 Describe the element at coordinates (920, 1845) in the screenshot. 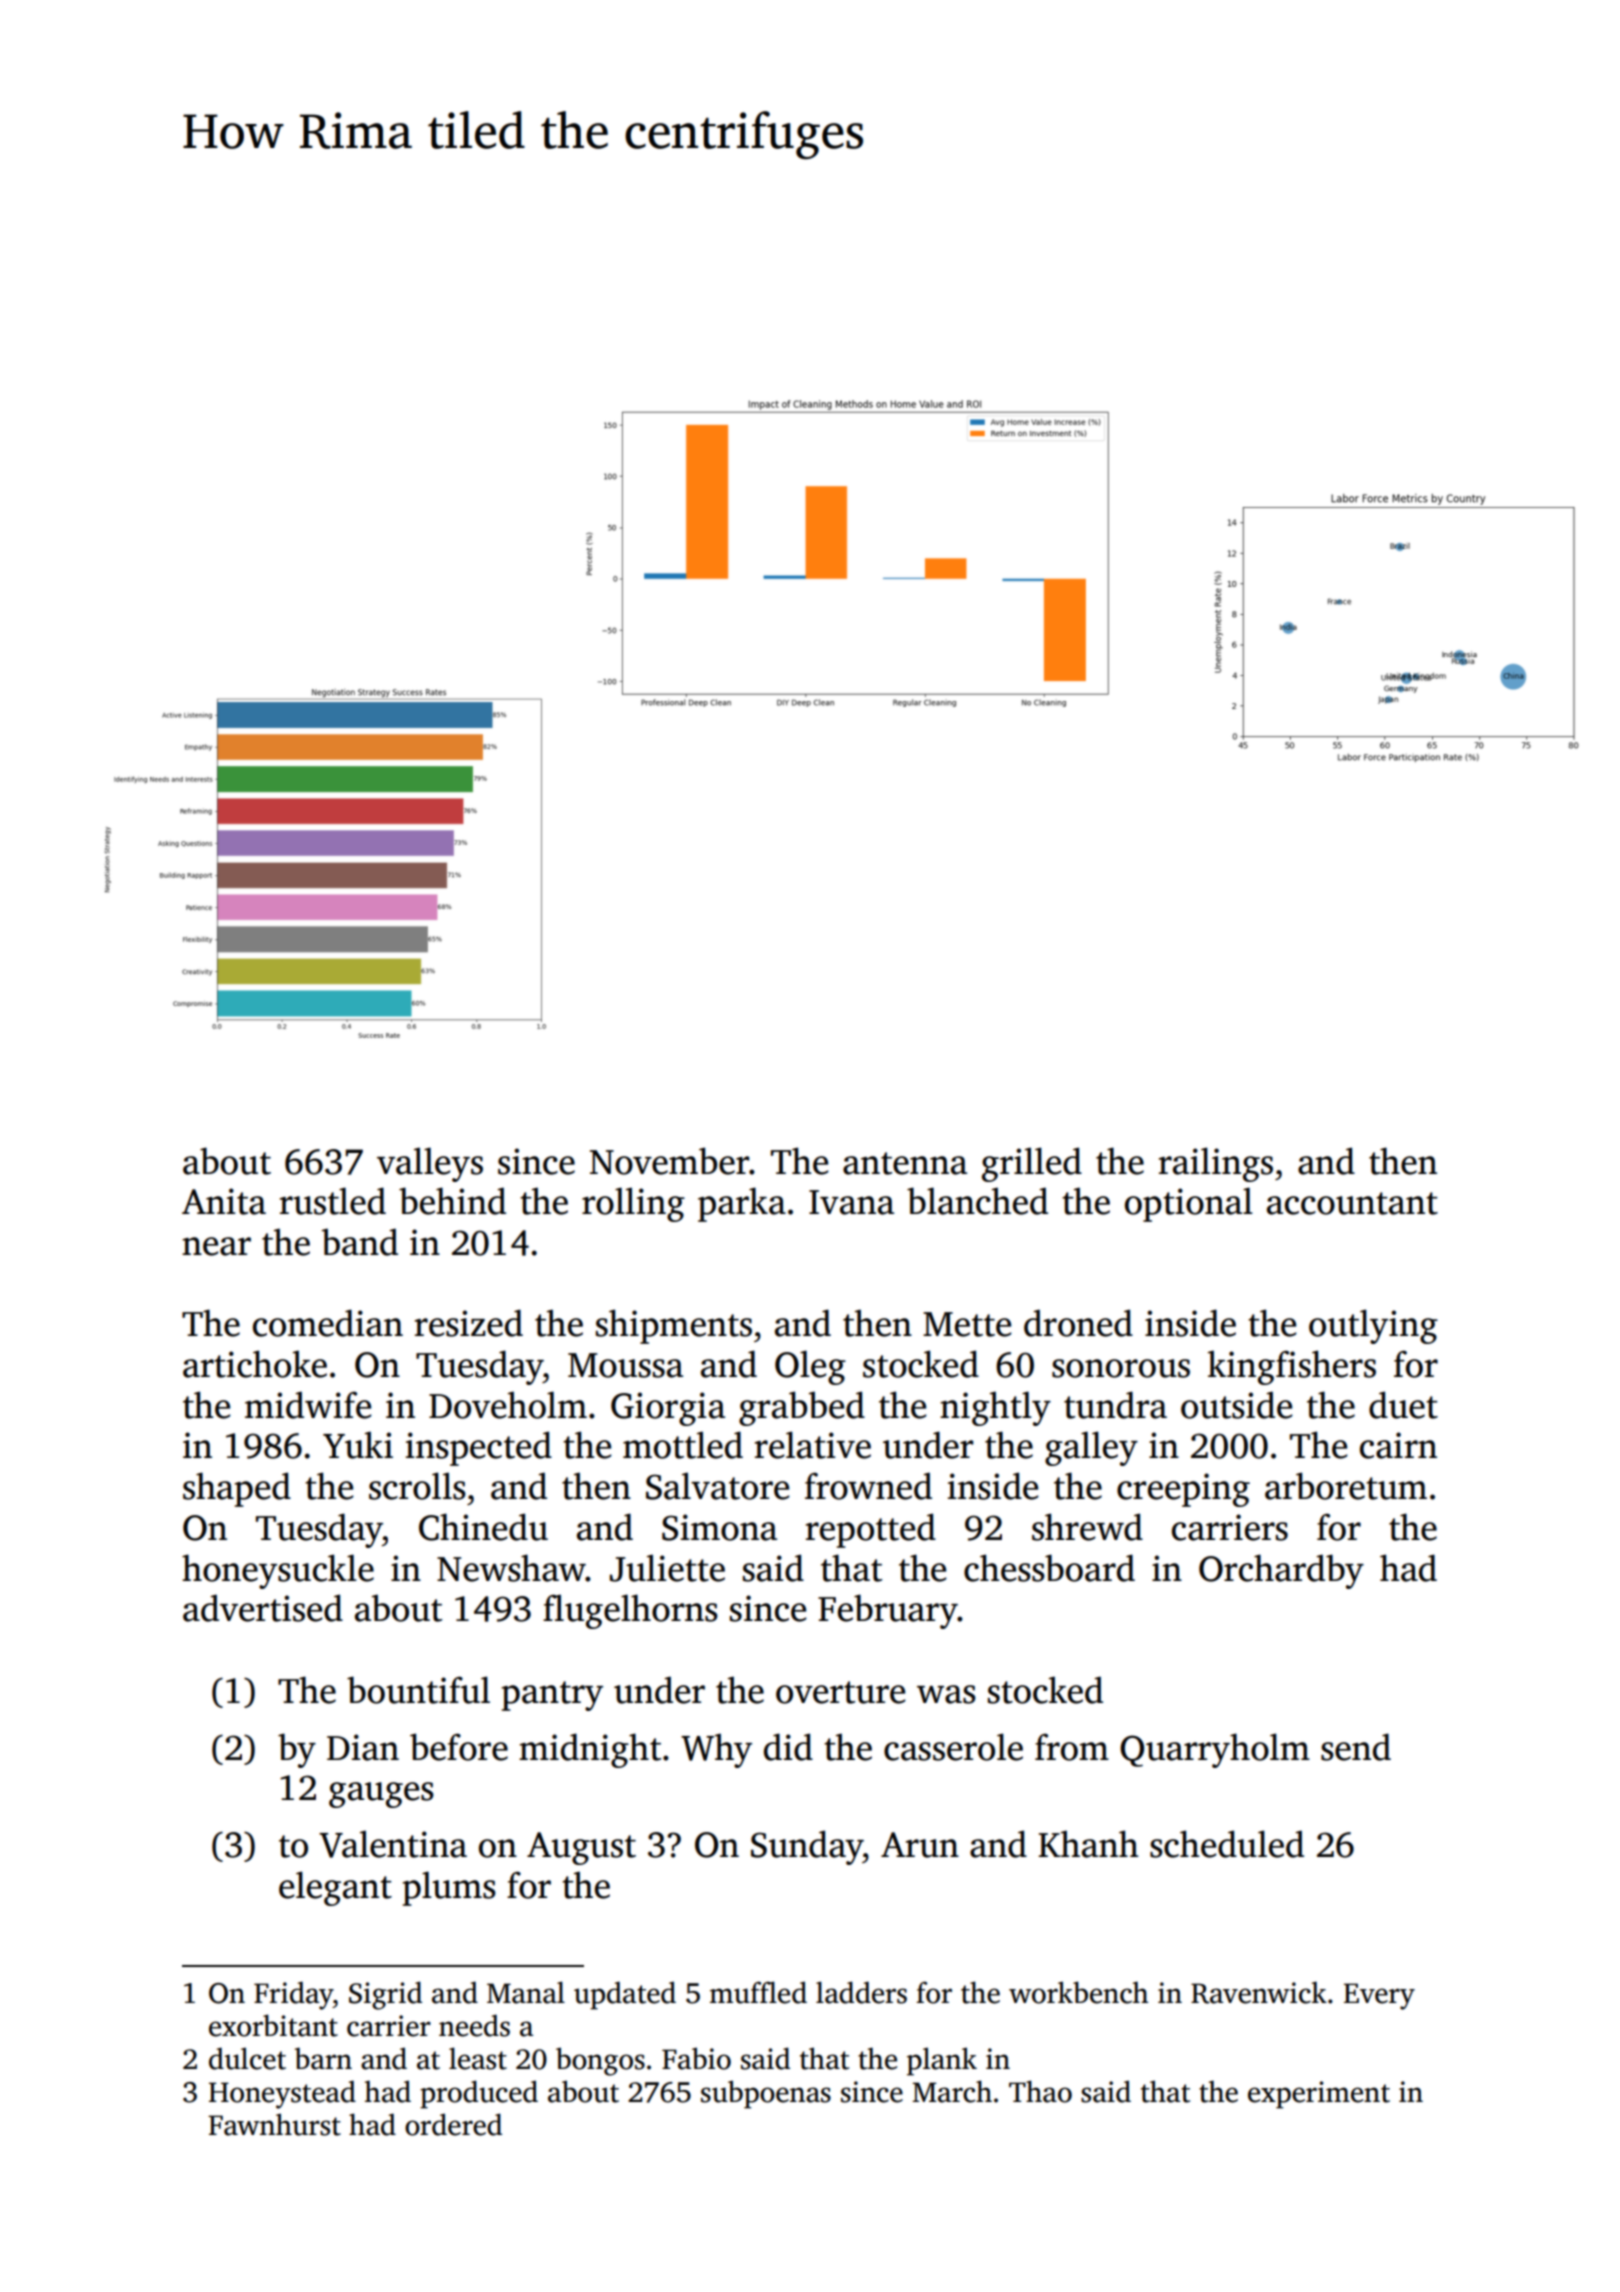

I see `Arun` at that location.
